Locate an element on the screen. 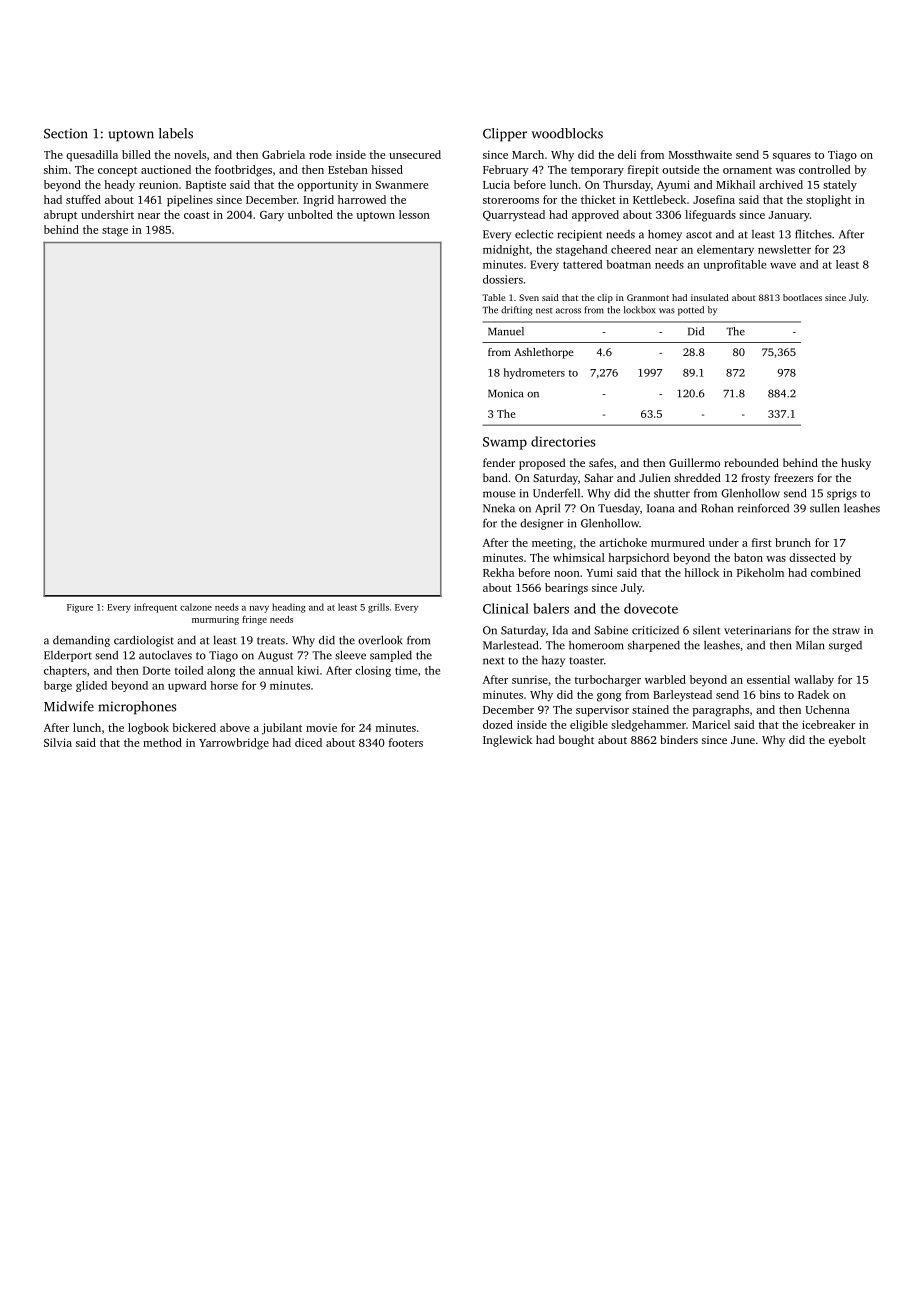  Nneka is located at coordinates (499, 508).
